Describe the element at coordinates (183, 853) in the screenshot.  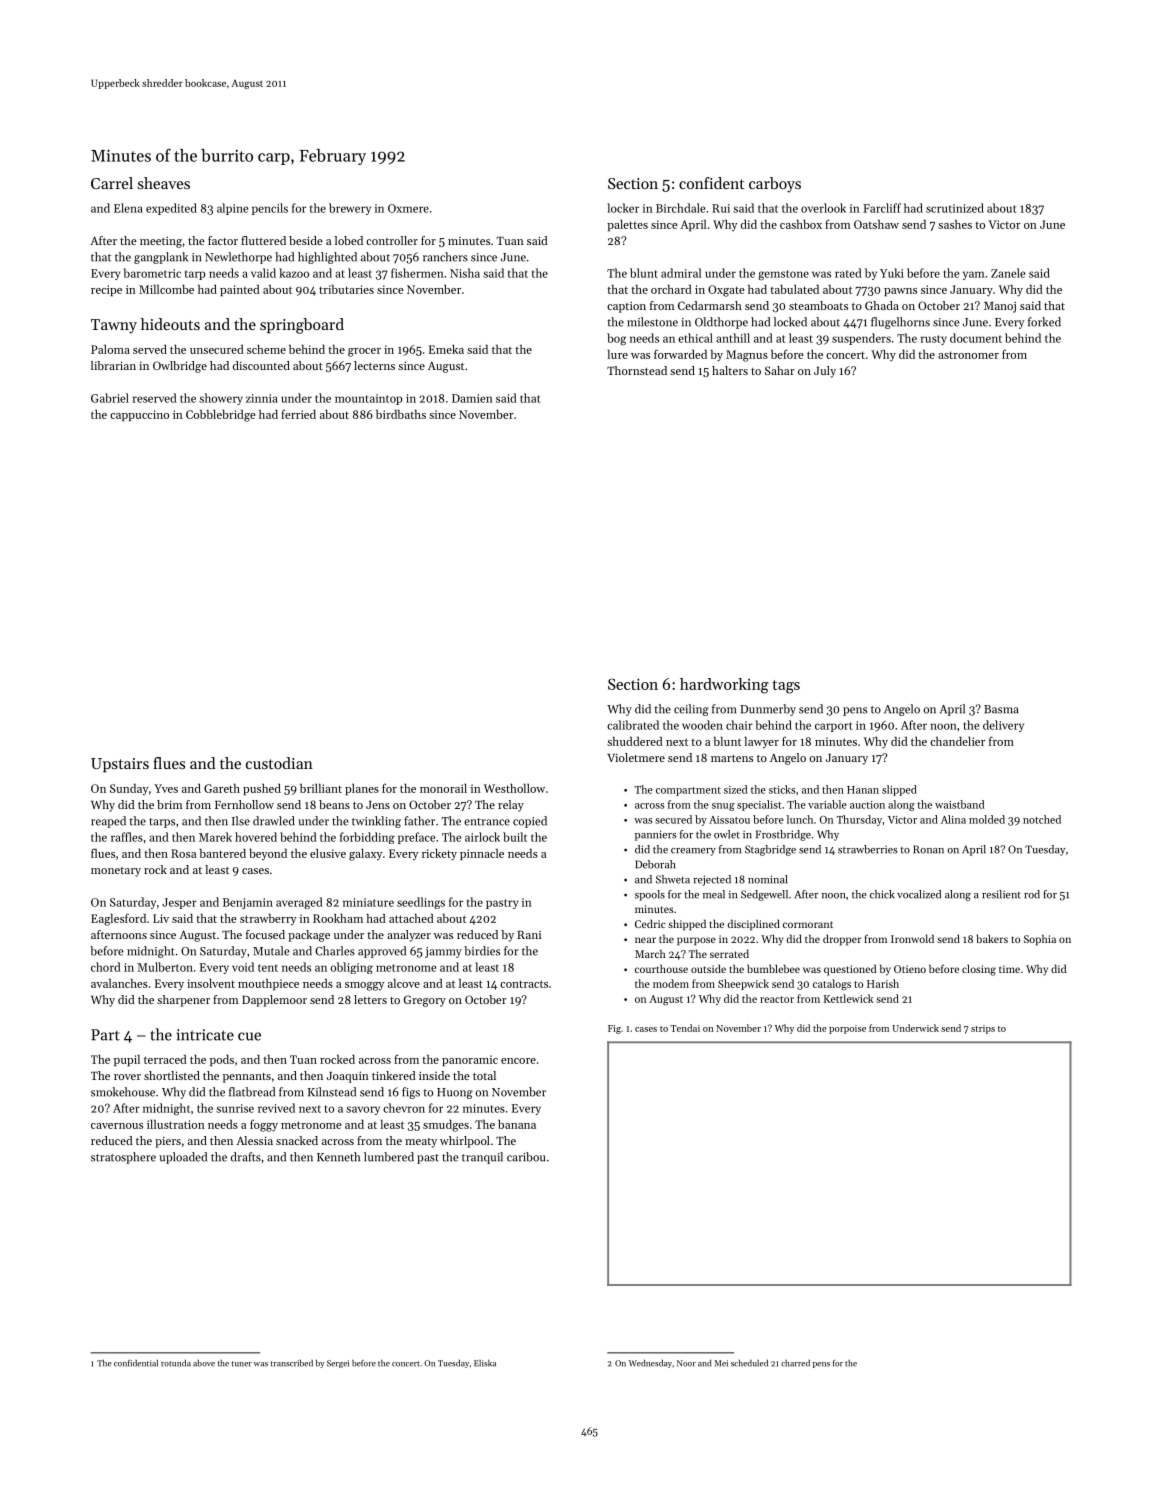
I see `Rosa` at that location.
